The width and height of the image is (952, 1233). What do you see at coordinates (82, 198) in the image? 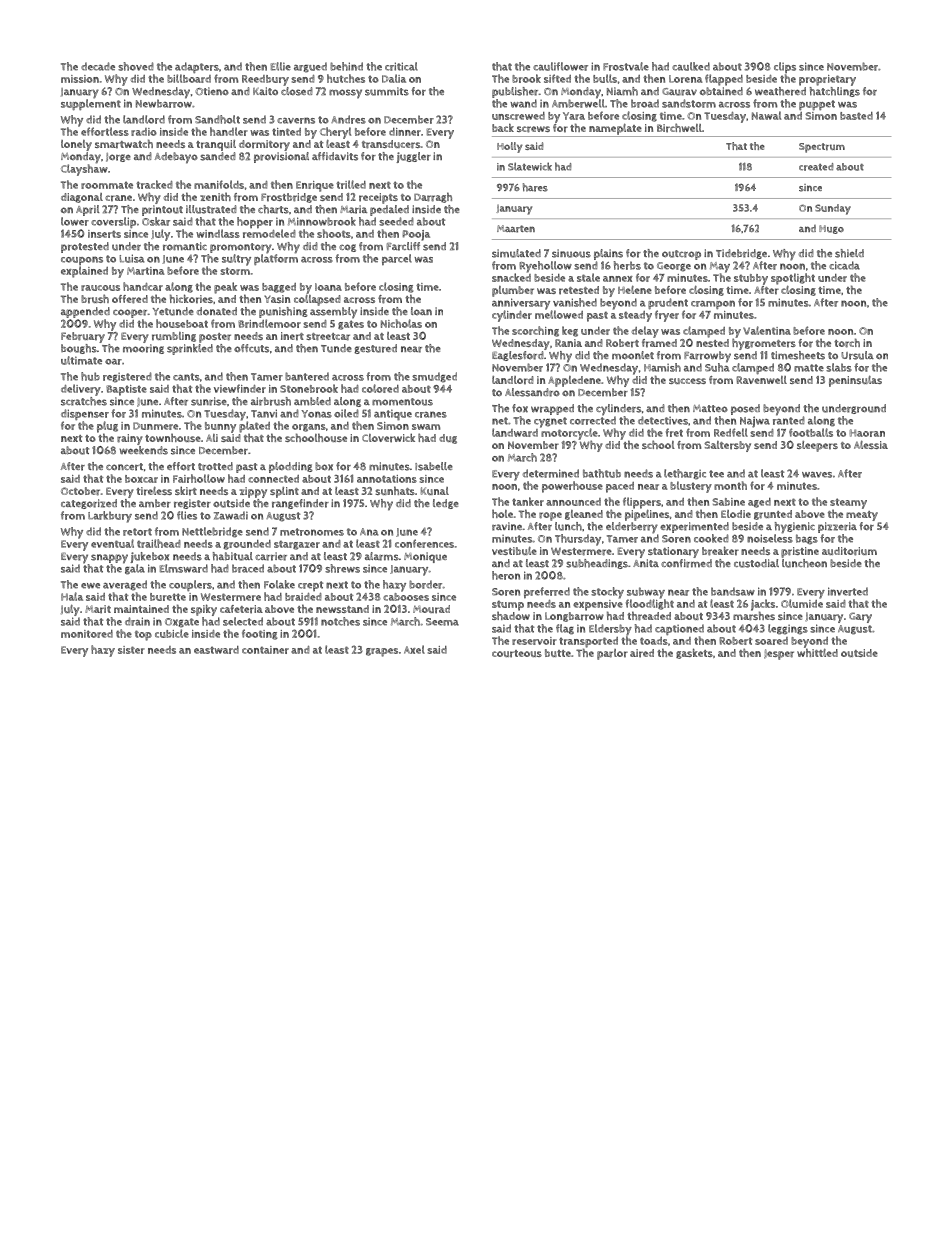
I see `diagonal` at bounding box center [82, 198].
